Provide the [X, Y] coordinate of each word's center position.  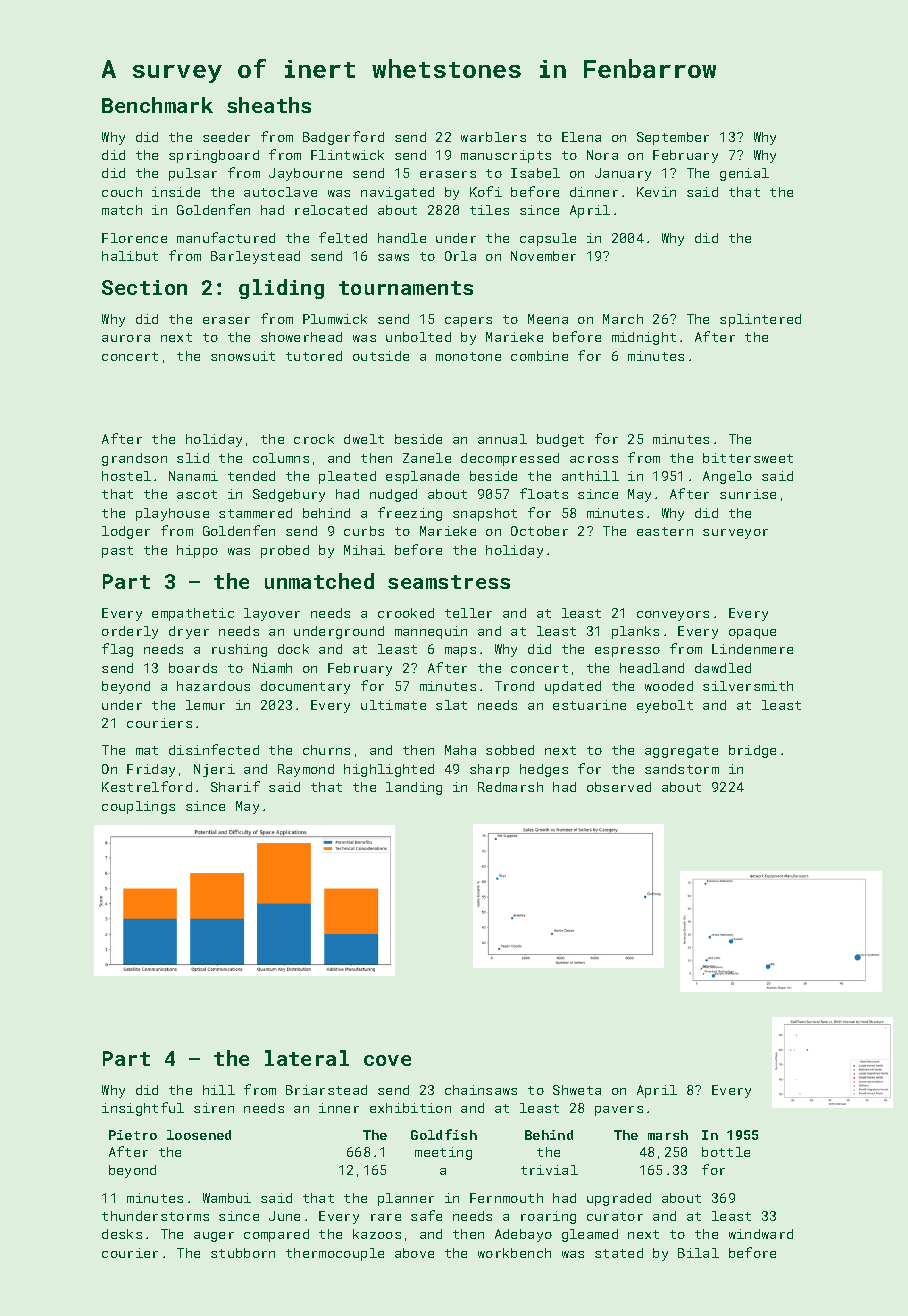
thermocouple [335, 1254]
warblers [493, 137]
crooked [406, 613]
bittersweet [748, 458]
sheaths [269, 105]
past [117, 552]
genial [744, 174]
